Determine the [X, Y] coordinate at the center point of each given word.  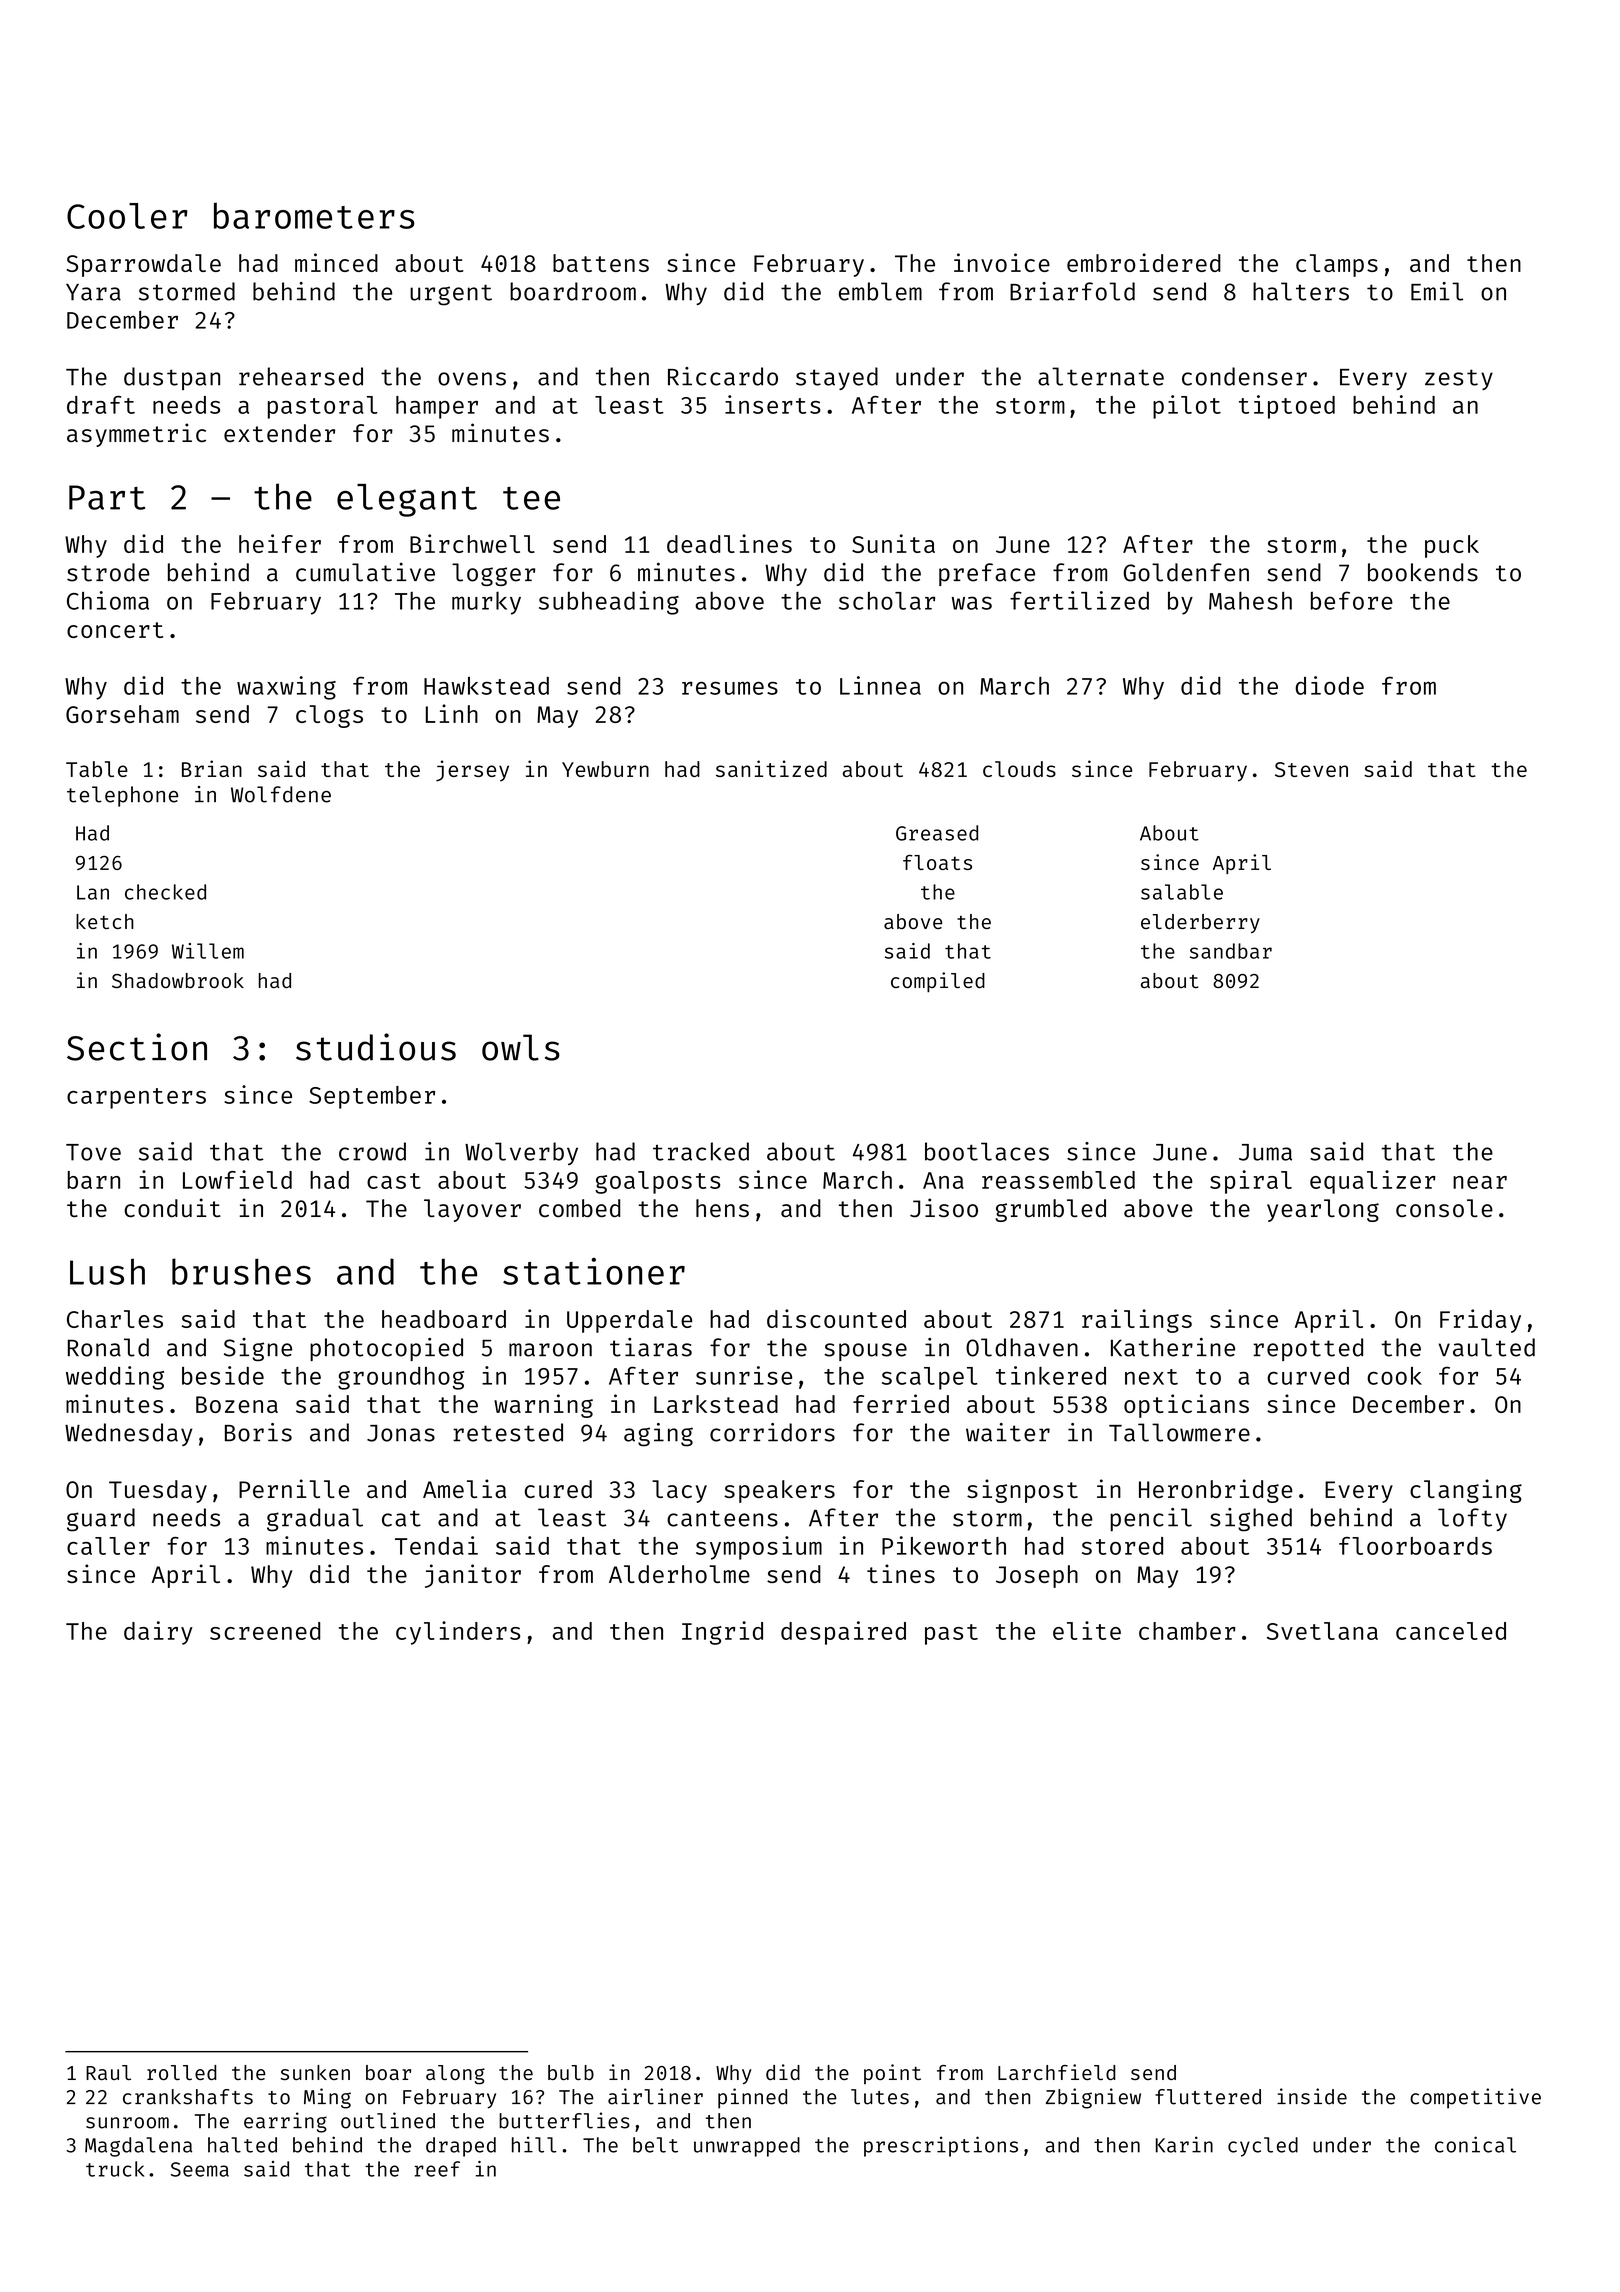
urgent [451, 295]
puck [1452, 546]
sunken [315, 2072]
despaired [843, 1633]
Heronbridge [1216, 1491]
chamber [1187, 1631]
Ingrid [722, 1633]
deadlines [729, 543]
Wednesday [129, 1434]
